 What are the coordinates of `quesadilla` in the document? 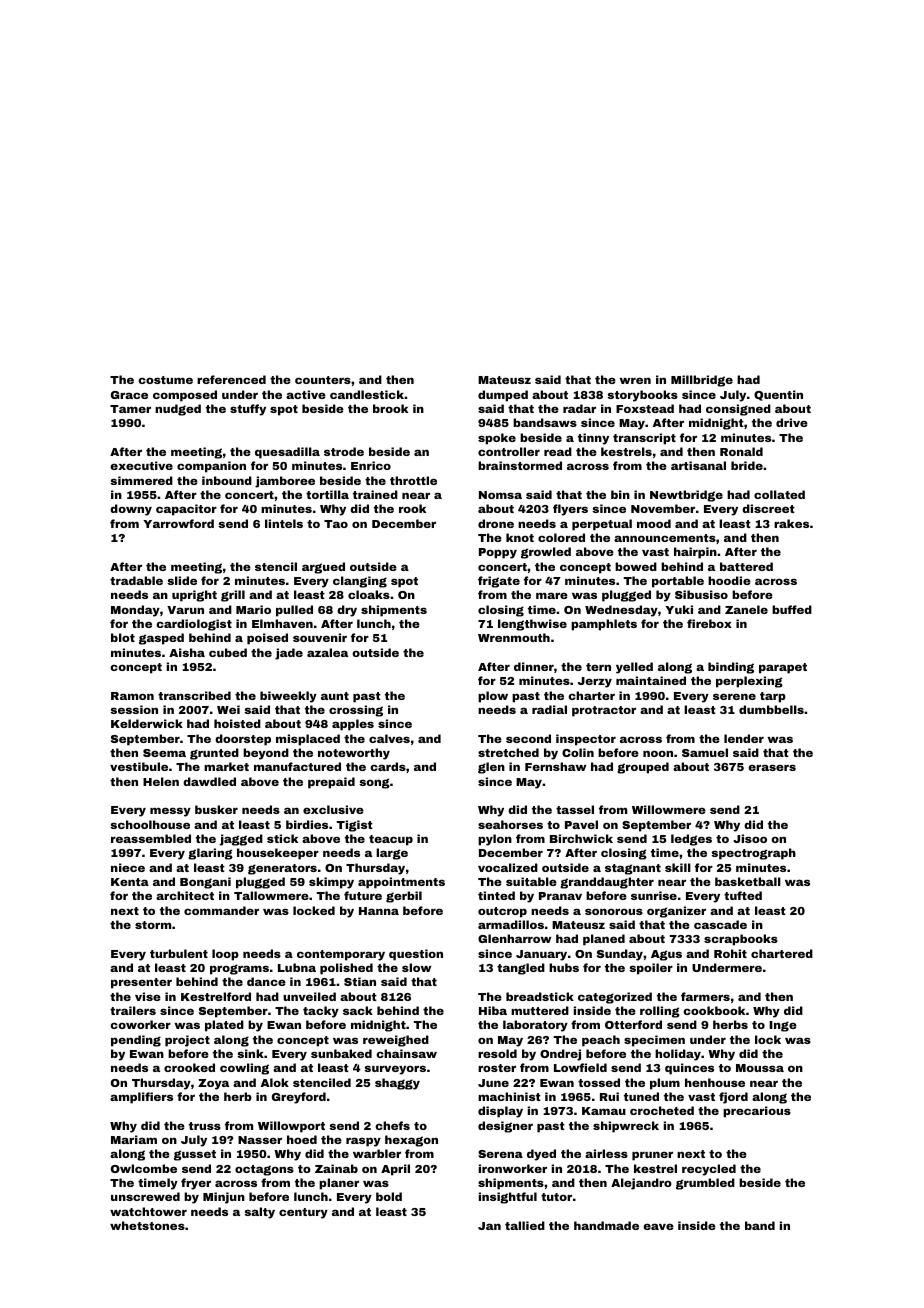 It's located at (287, 453).
